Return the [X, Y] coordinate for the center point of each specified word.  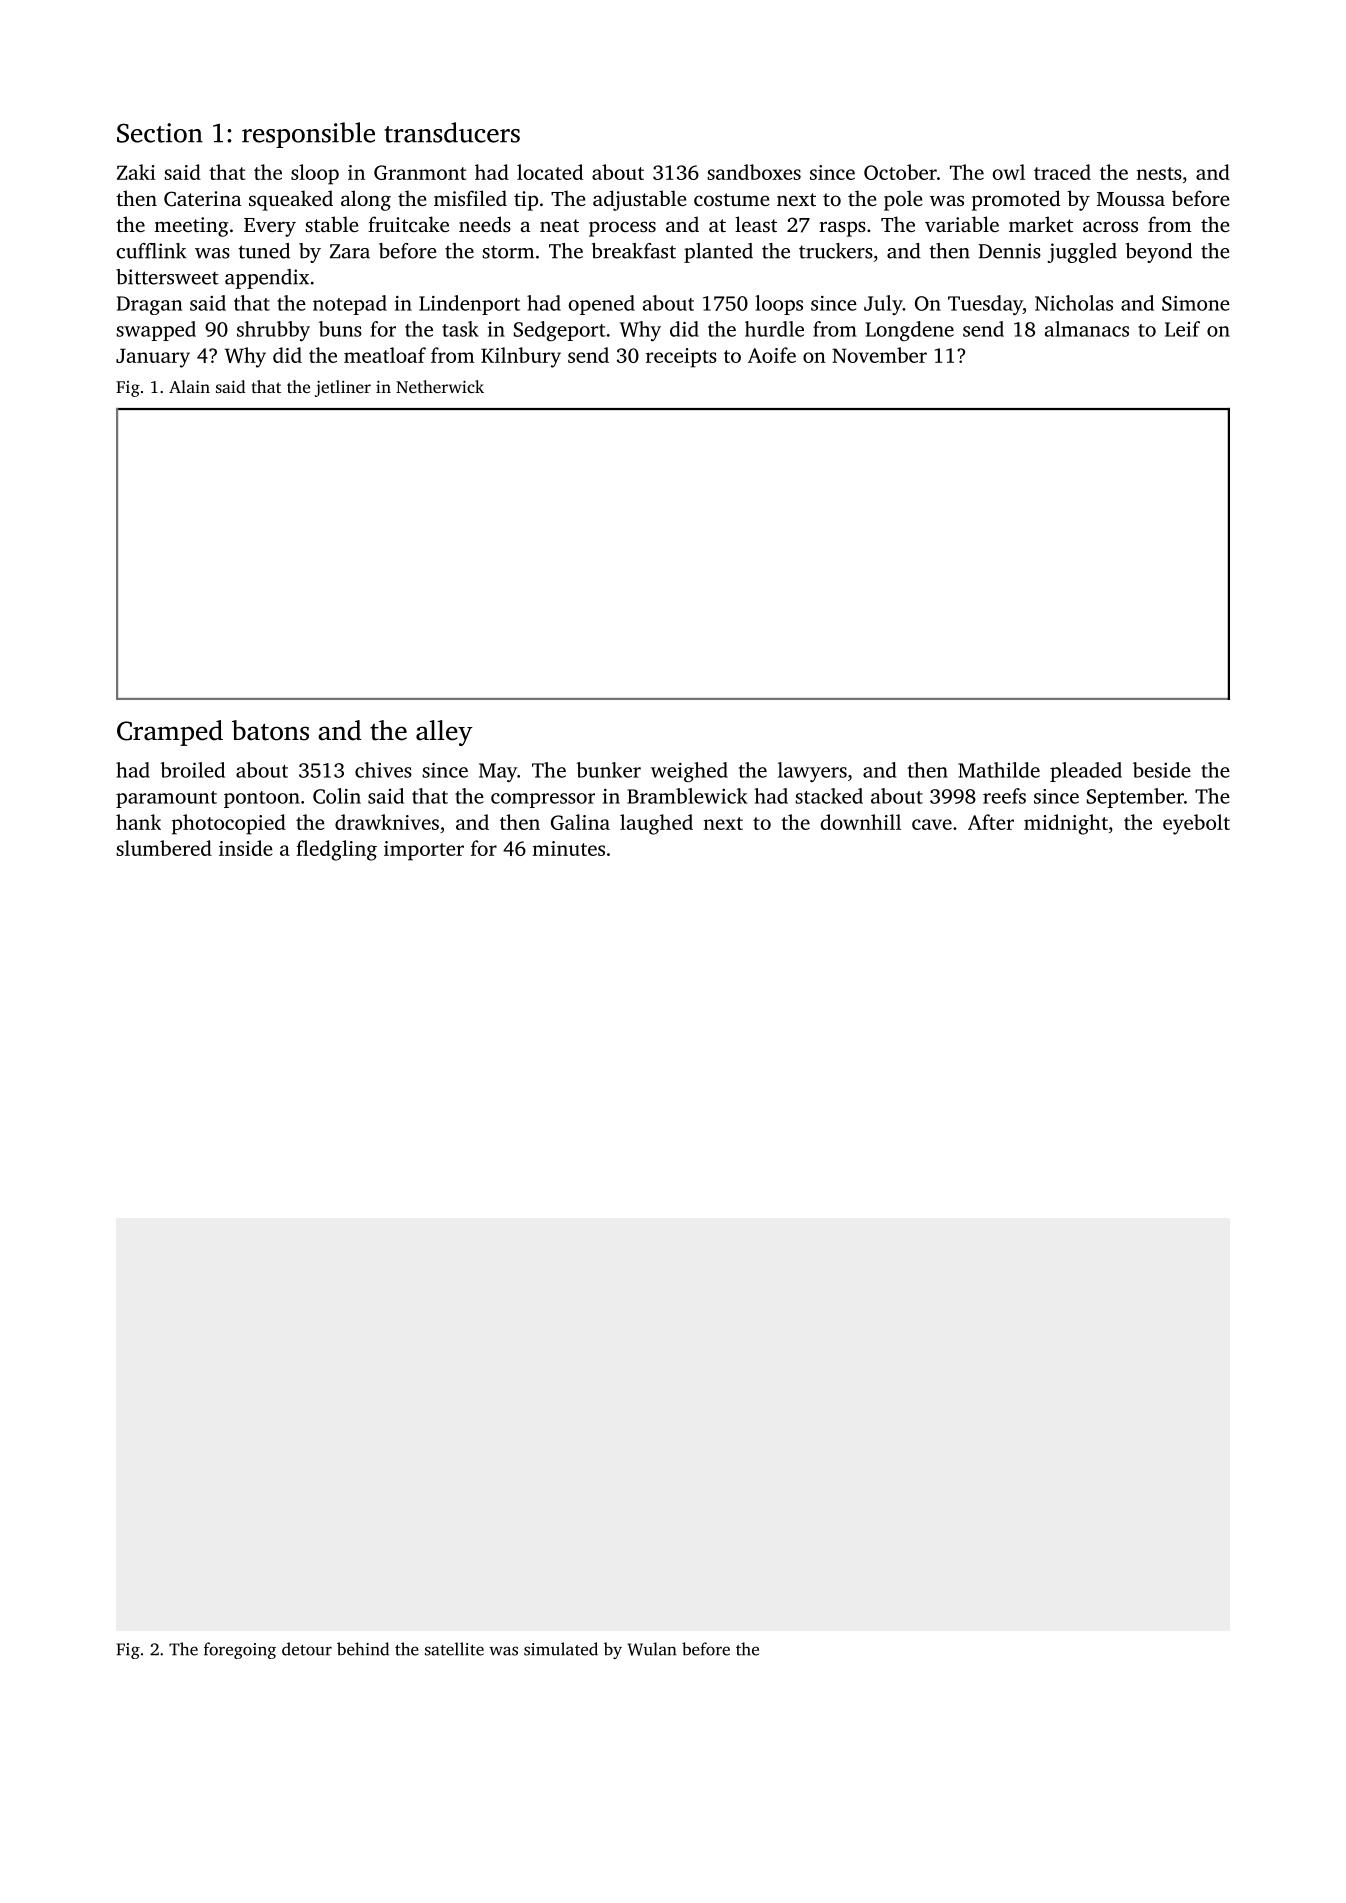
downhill [861, 822]
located [550, 172]
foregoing [240, 1650]
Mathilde [999, 770]
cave [932, 824]
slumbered [164, 848]
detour [307, 1649]
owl [1009, 172]
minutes [569, 848]
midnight [1066, 824]
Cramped [170, 733]
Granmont [420, 172]
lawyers [812, 772]
